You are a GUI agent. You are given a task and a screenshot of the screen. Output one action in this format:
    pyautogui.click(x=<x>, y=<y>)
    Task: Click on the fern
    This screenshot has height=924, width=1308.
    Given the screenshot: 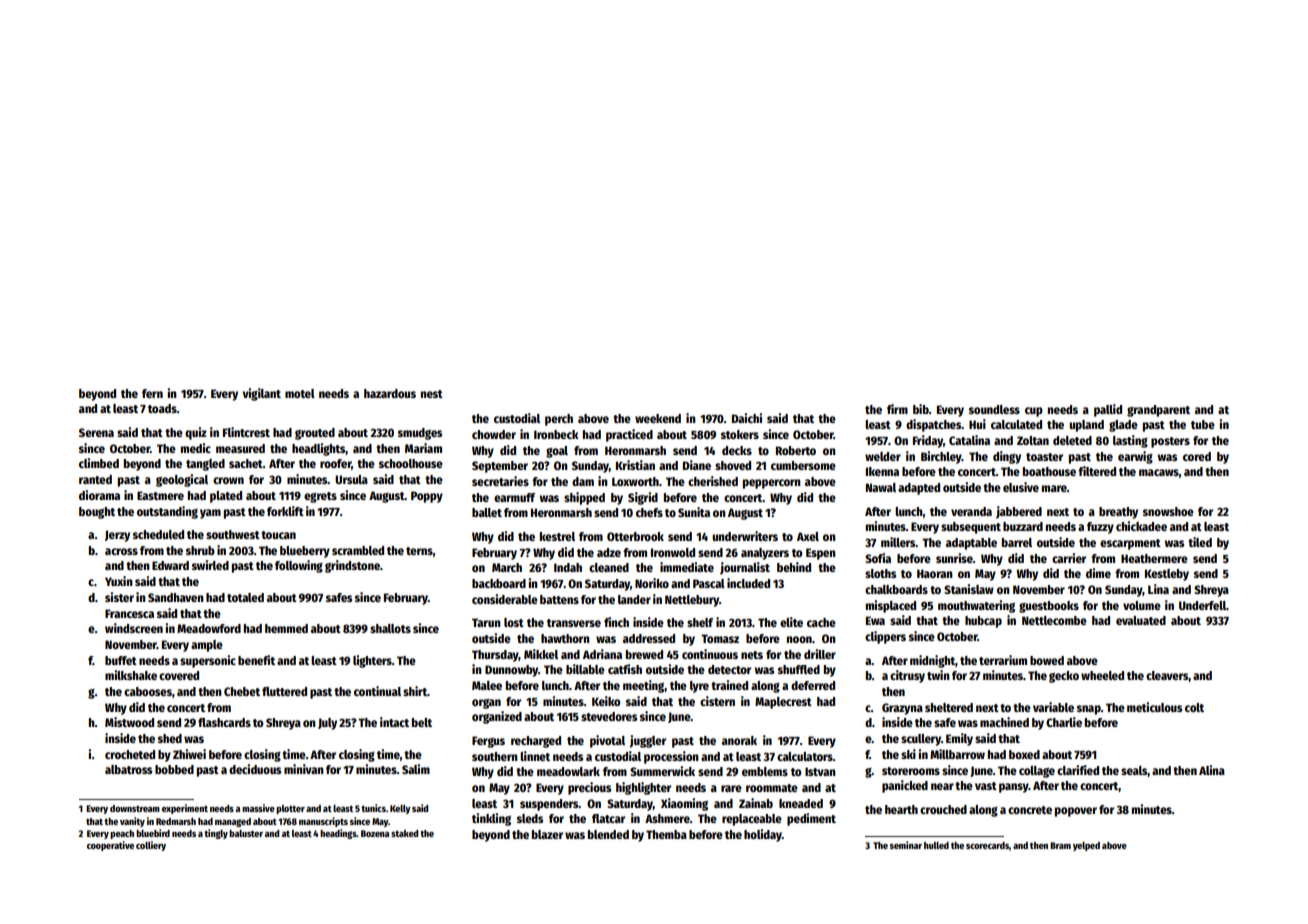 What is the action you would take?
    pyautogui.click(x=152, y=393)
